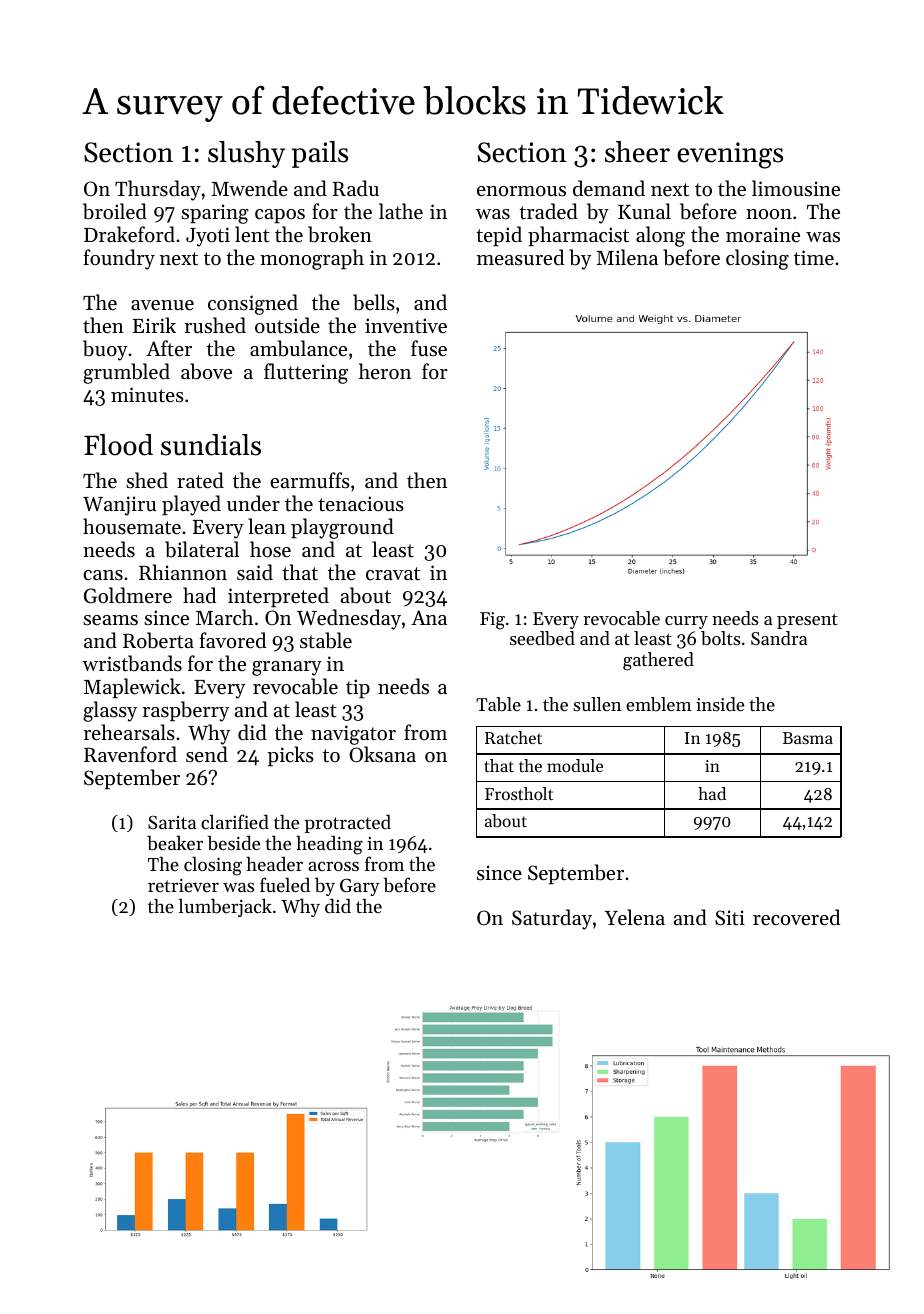 Image resolution: width=924 pixels, height=1314 pixels. Describe the element at coordinates (207, 754) in the page. I see `send` at that location.
